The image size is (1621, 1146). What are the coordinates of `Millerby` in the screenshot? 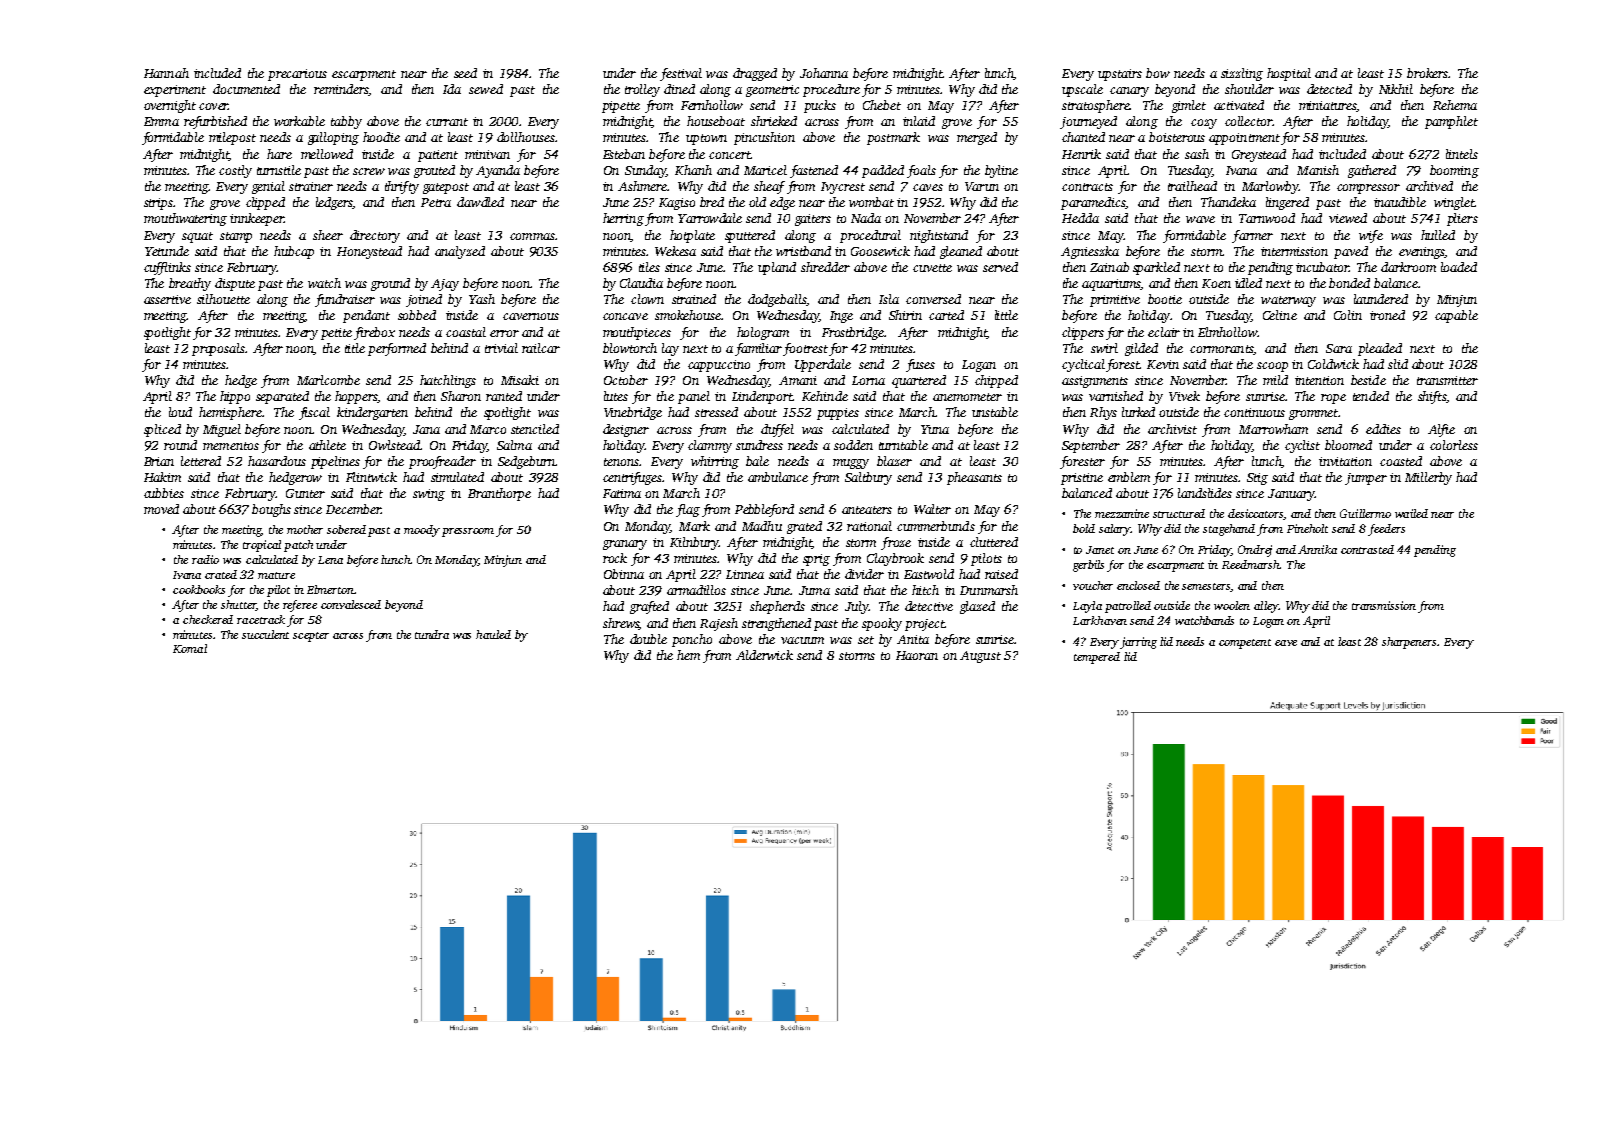 It's located at (1428, 478).
